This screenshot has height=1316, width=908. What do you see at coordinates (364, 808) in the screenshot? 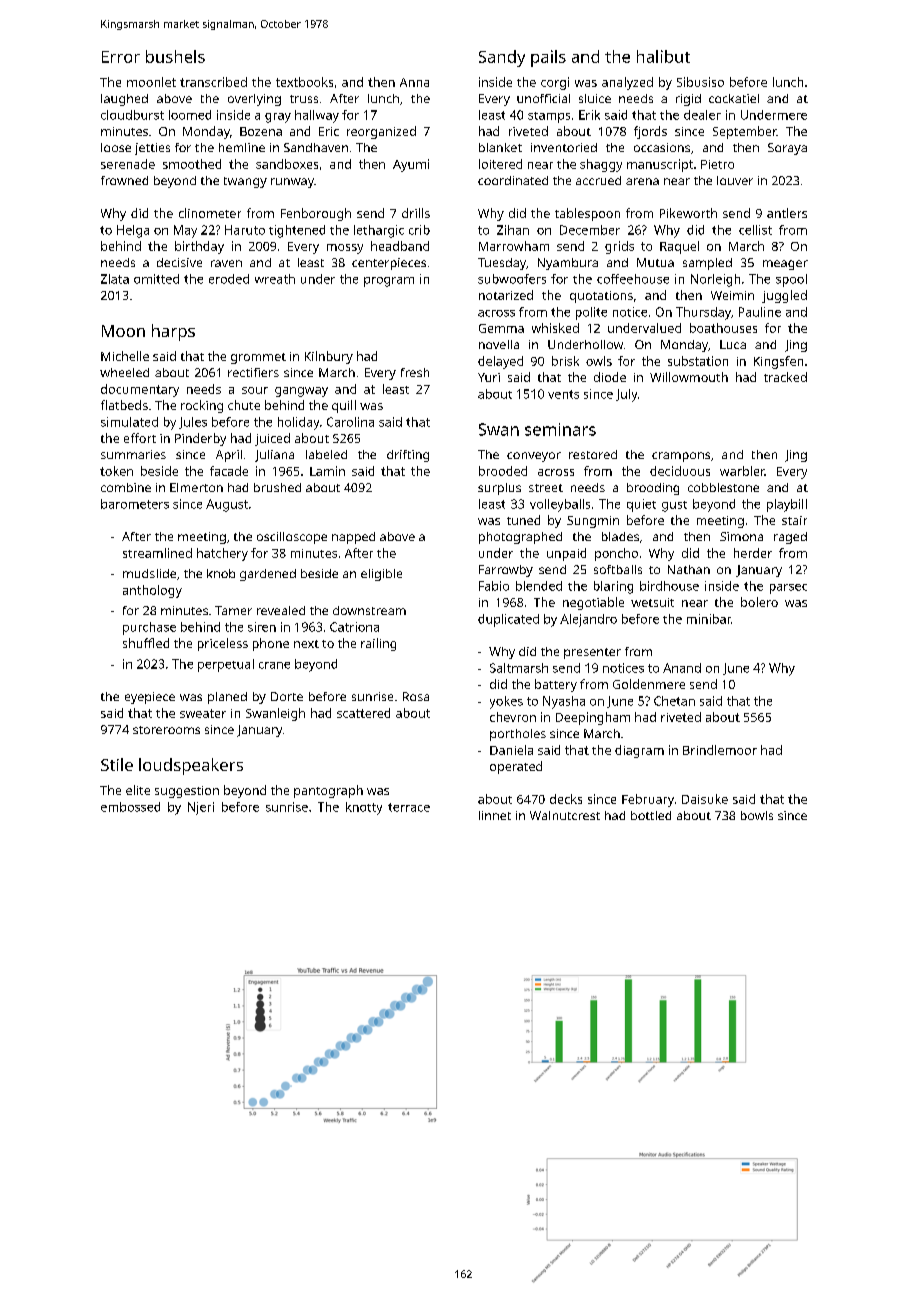
I see `knotty` at bounding box center [364, 808].
